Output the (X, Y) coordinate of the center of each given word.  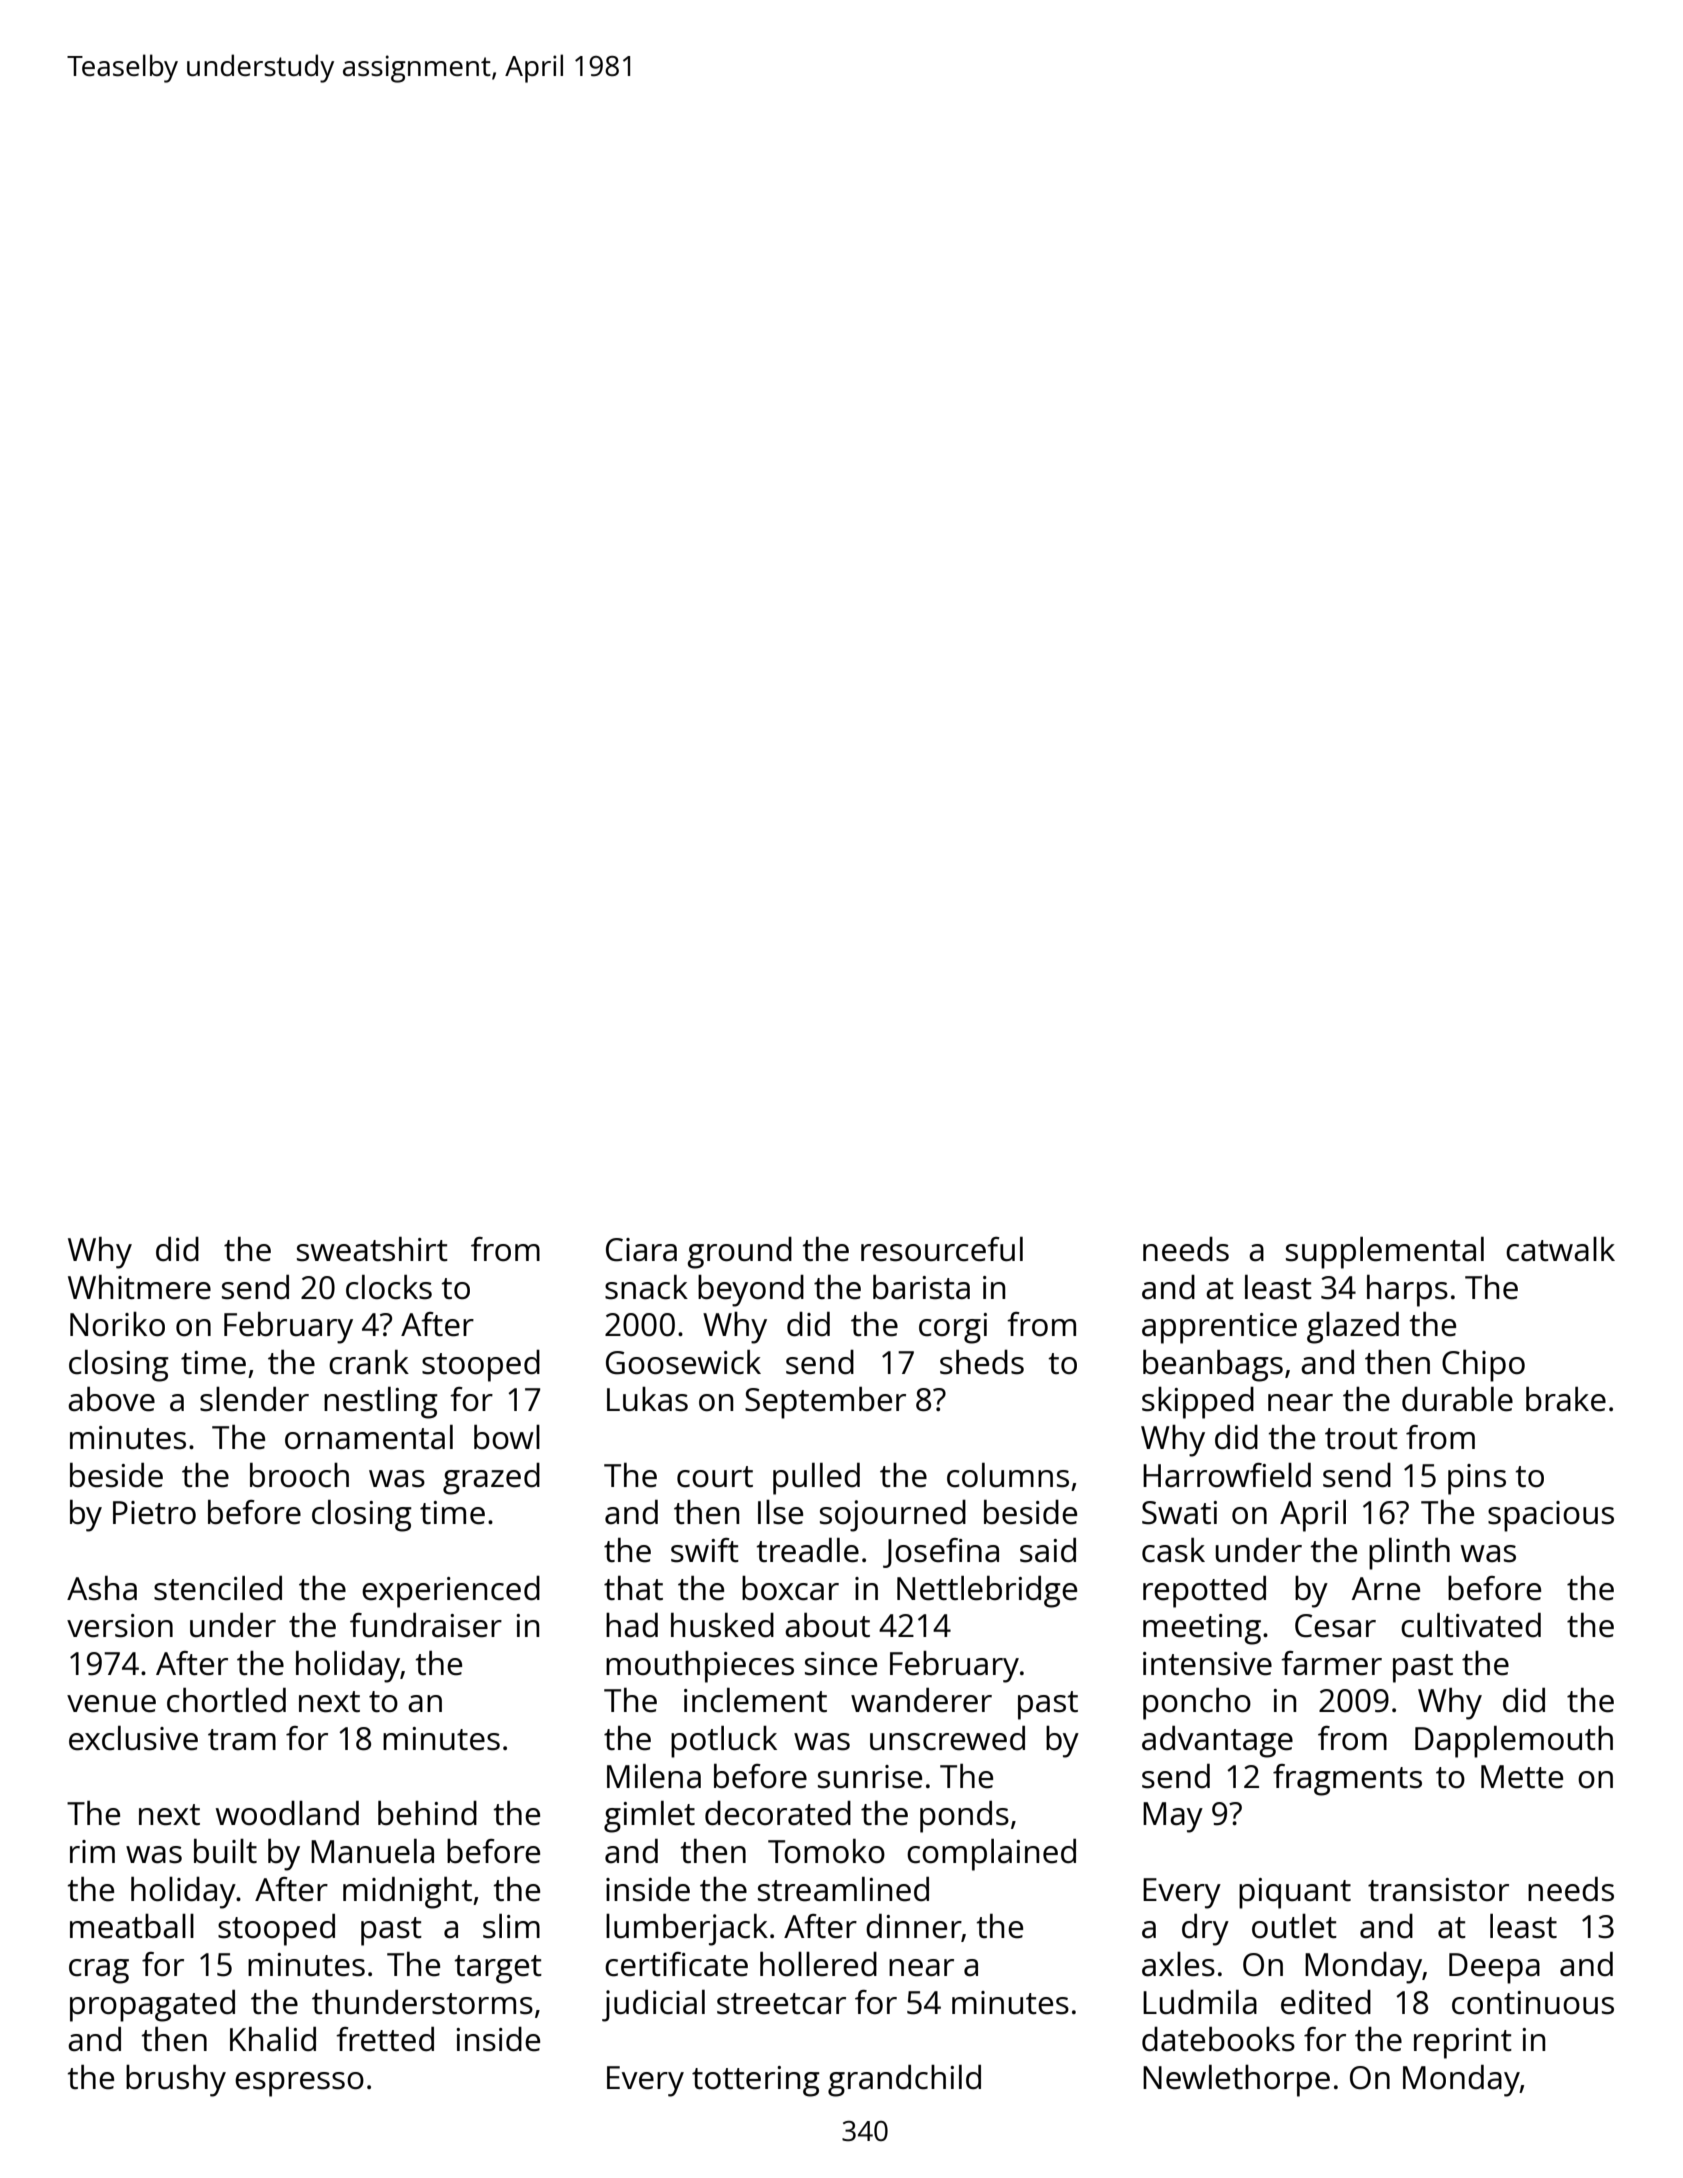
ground (739, 1253)
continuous (1533, 2003)
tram (242, 1740)
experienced (451, 1592)
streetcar (781, 2004)
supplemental (1385, 1253)
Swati (1179, 1513)
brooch (299, 1475)
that (633, 1588)
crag (99, 1971)
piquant (1295, 1893)
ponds (964, 1817)
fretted (385, 2039)
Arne (1386, 1589)
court (715, 1477)
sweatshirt (372, 1249)
